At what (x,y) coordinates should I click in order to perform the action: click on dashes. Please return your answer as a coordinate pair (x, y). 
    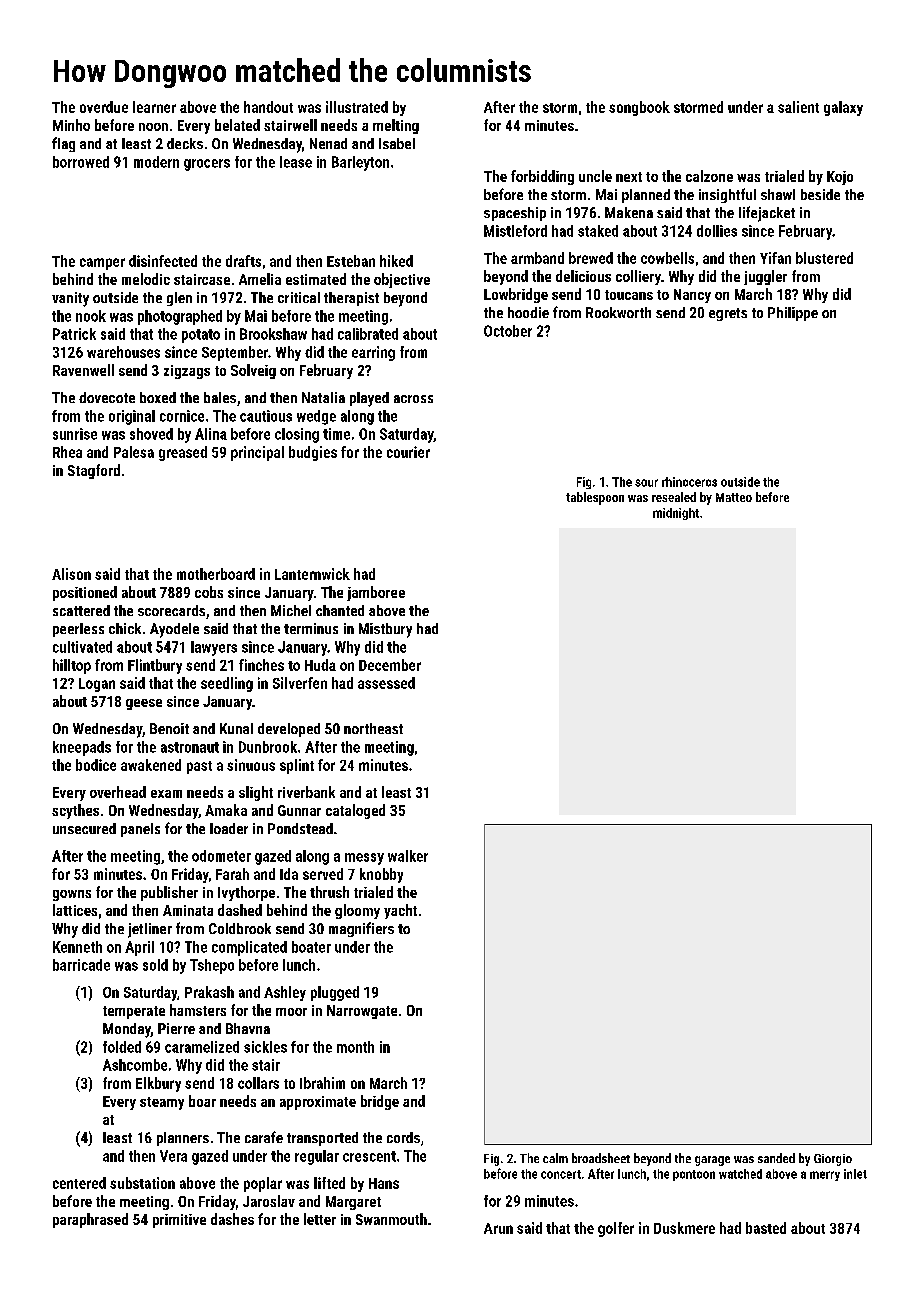
    Looking at the image, I should click on (232, 1219).
